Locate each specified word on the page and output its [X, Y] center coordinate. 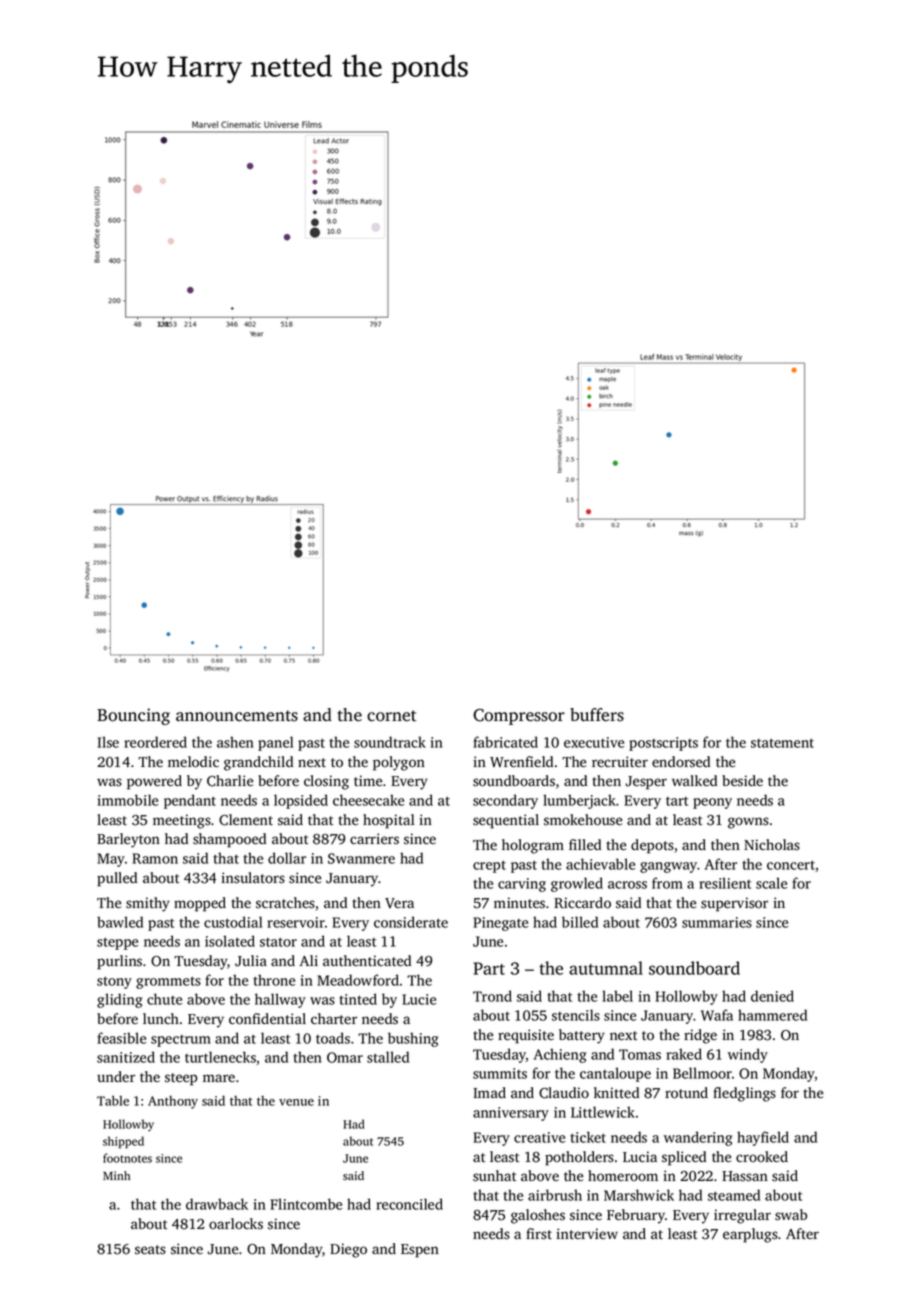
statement [782, 743]
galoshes [538, 1216]
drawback [217, 1204]
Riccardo [582, 903]
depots [652, 846]
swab [791, 1215]
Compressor [519, 717]
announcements [237, 716]
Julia [251, 961]
